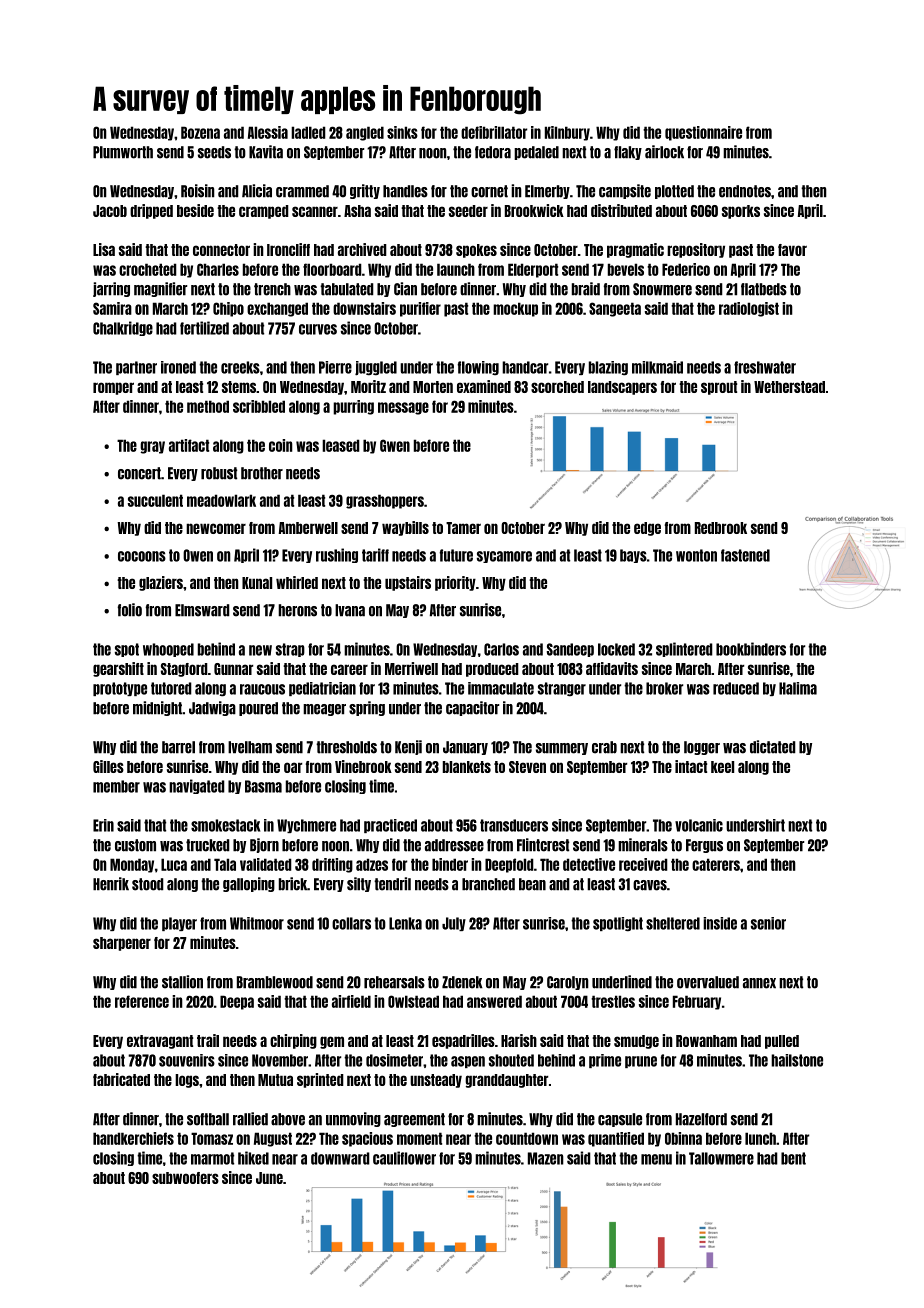  I want to click on Alessia, so click(268, 132).
